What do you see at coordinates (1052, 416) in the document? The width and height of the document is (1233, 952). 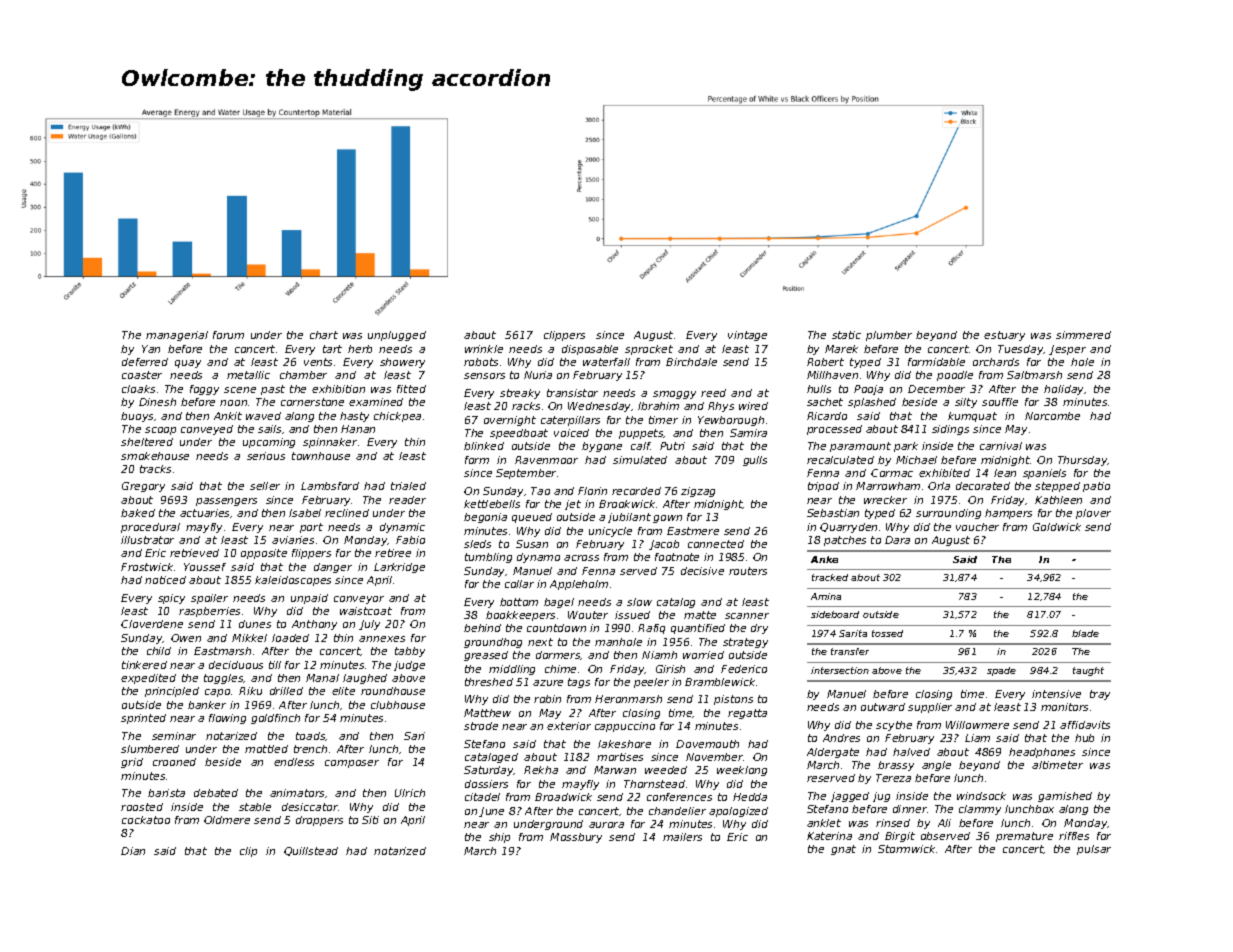 I see `Norcombe` at bounding box center [1052, 416].
